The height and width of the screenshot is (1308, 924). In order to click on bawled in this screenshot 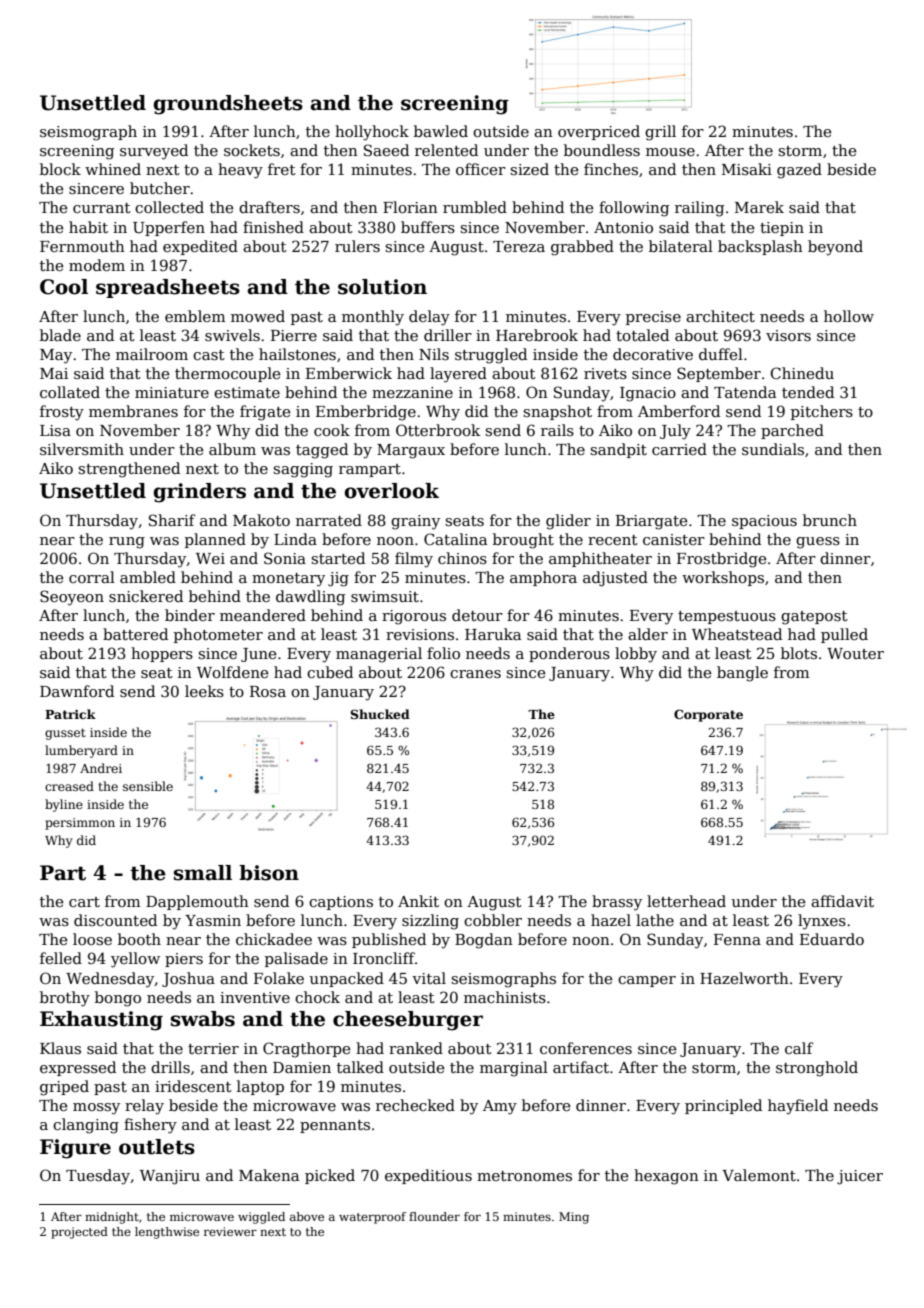, I will do `click(441, 131)`.
